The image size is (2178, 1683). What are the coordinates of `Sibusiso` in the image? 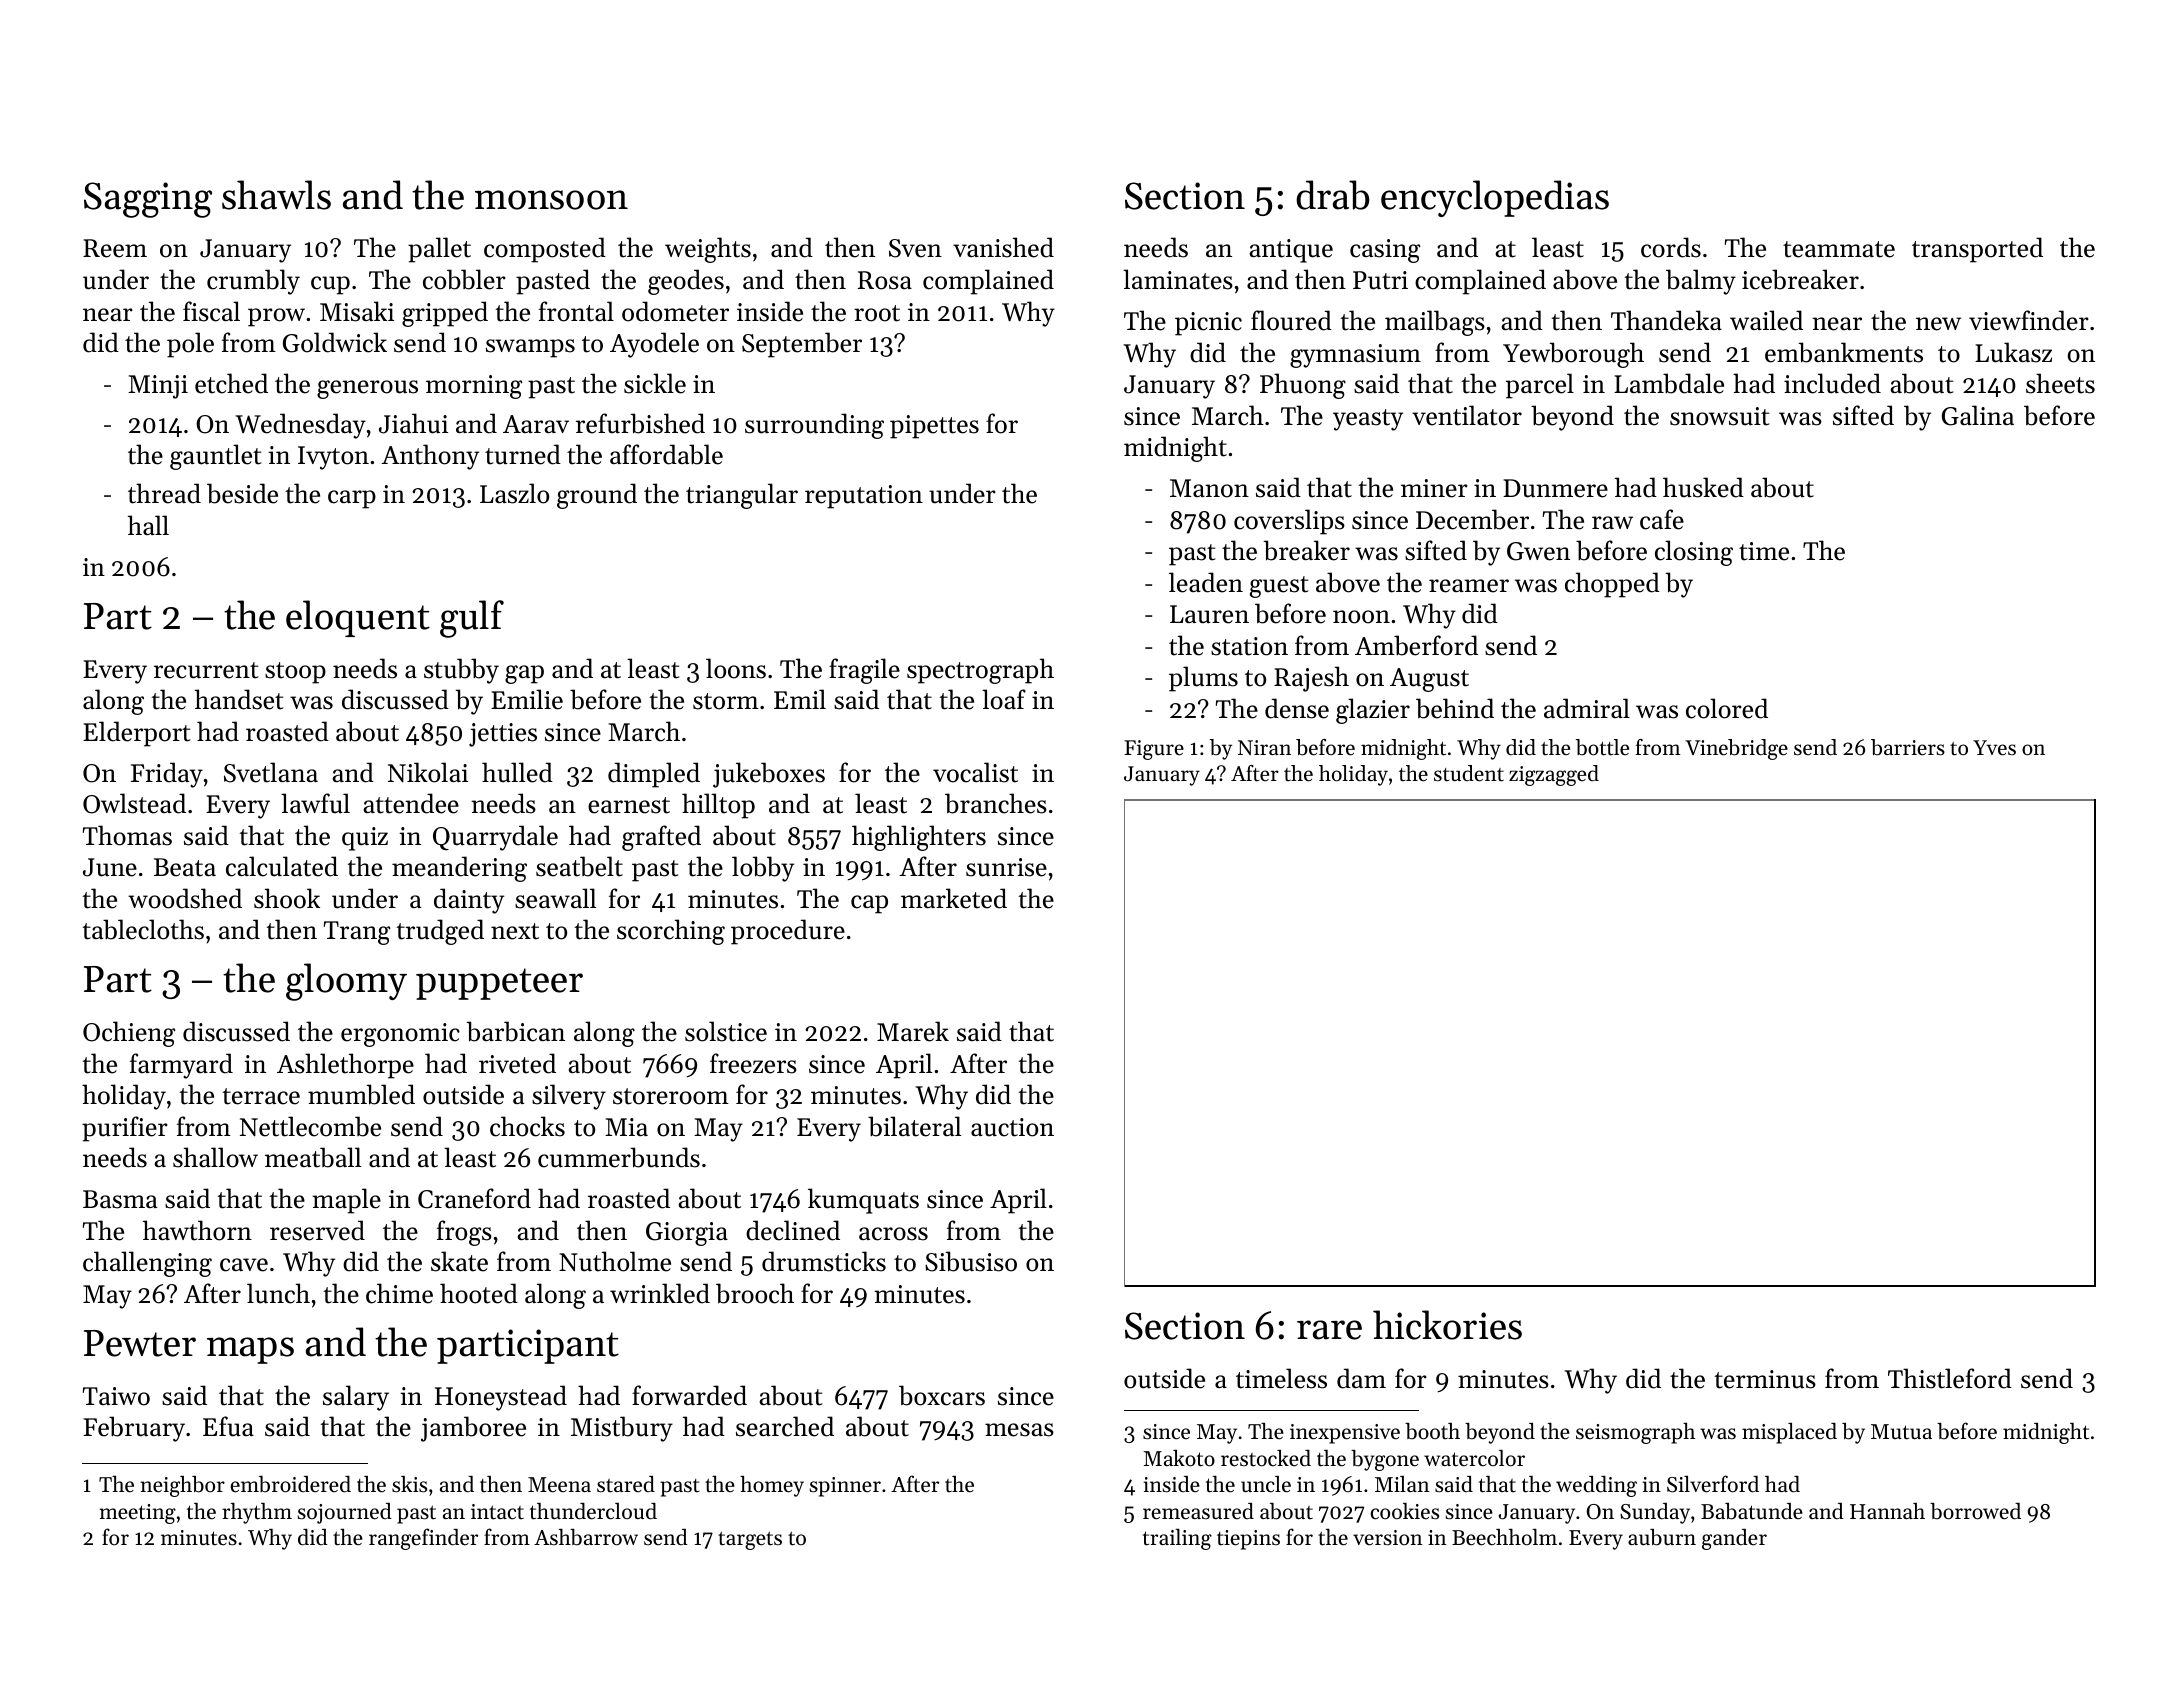 It's located at (971, 1261).
